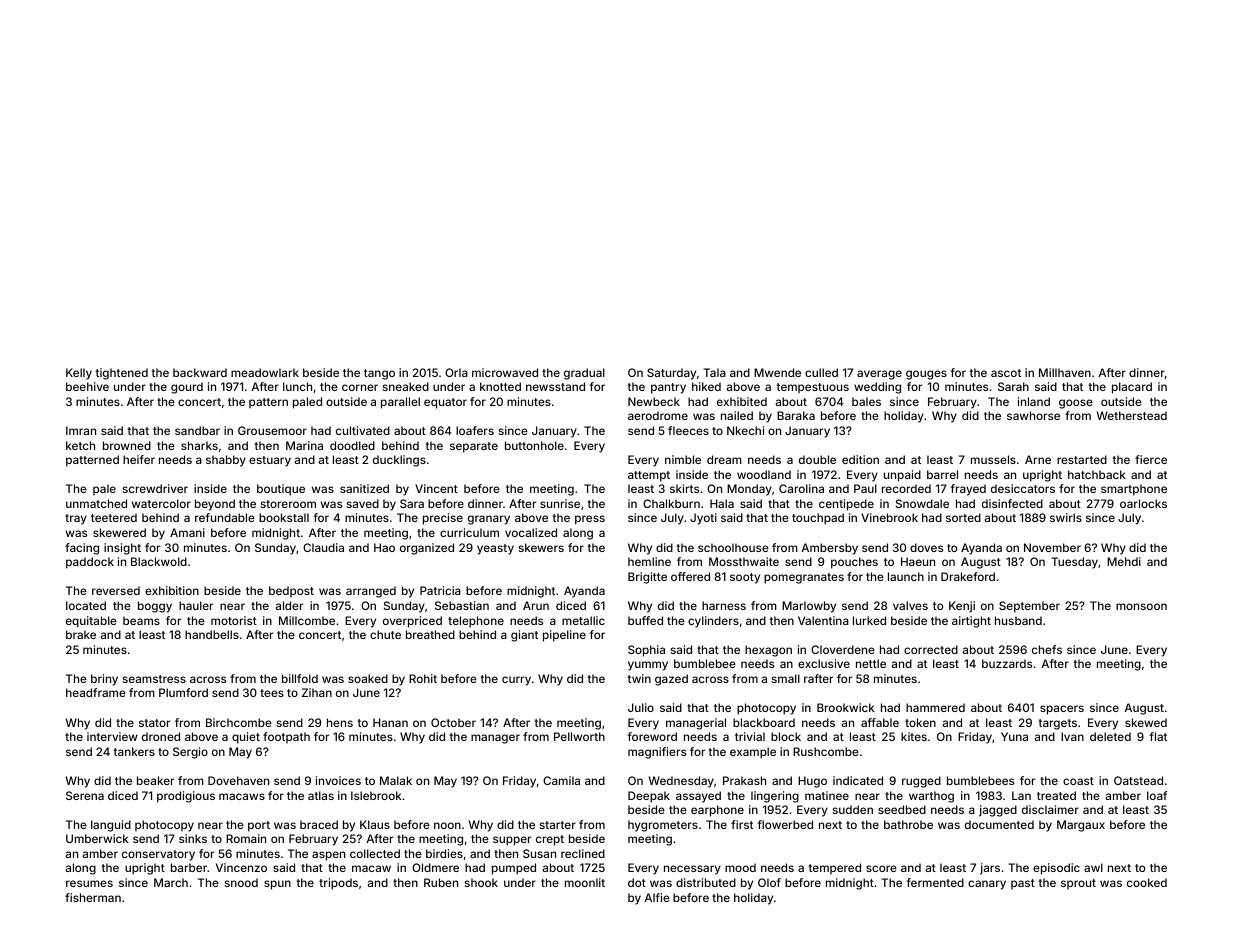  What do you see at coordinates (769, 882) in the screenshot?
I see `Olof` at bounding box center [769, 882].
